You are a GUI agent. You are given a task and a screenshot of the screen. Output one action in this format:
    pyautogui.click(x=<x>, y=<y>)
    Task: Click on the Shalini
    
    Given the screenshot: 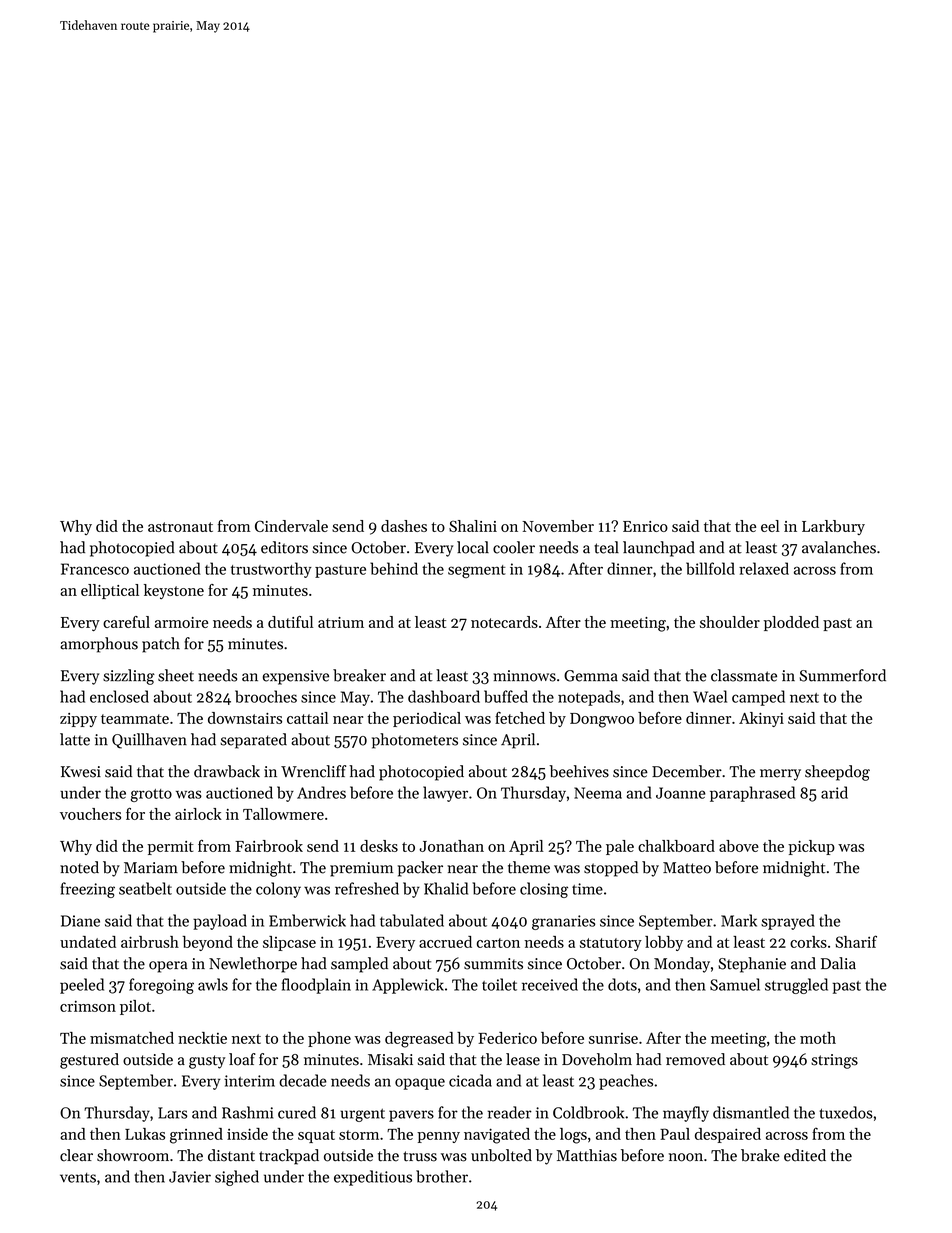 What is the action you would take?
    pyautogui.click(x=473, y=526)
